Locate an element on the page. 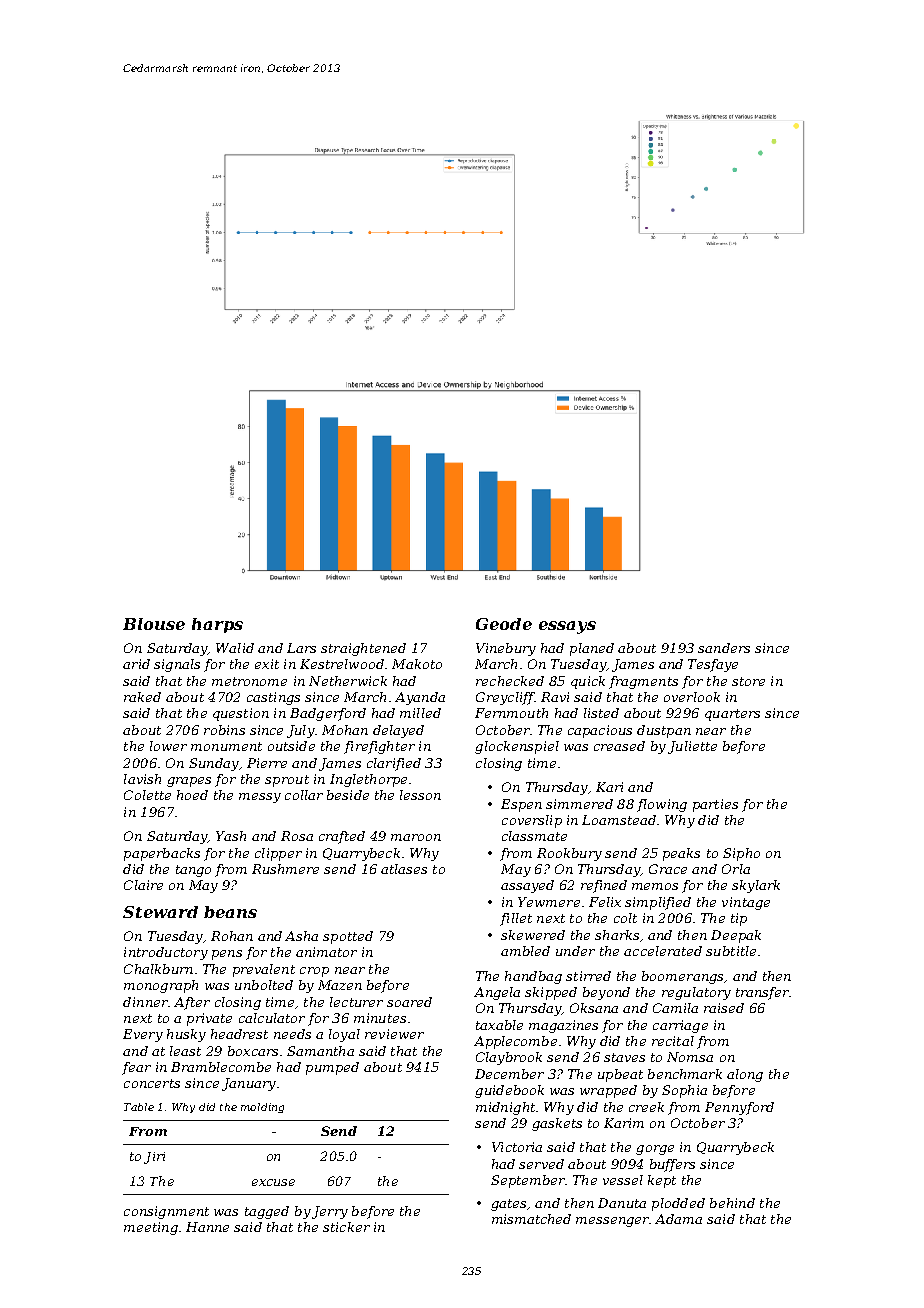  lavish is located at coordinates (142, 779).
